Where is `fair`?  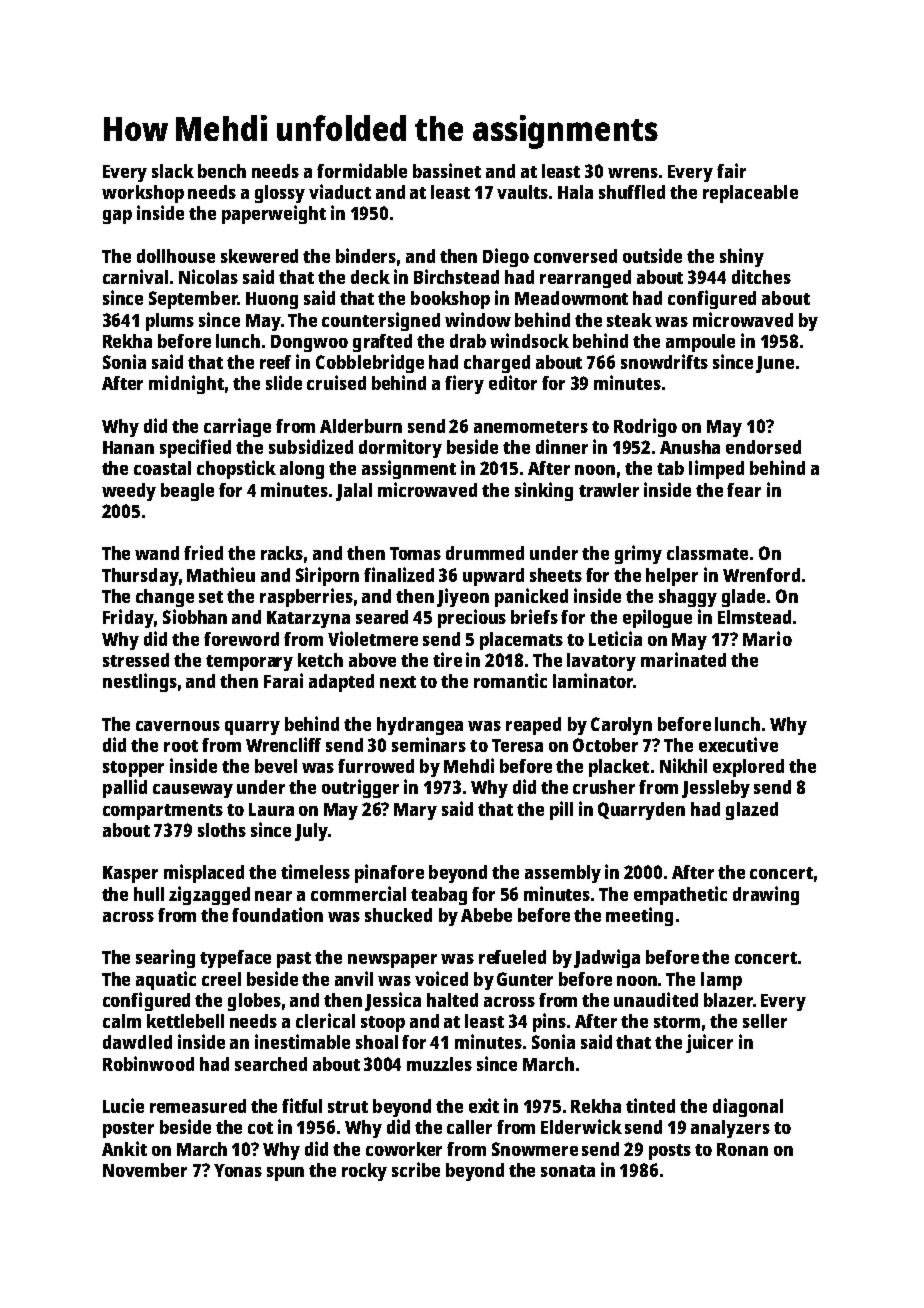
fair is located at coordinates (731, 170).
